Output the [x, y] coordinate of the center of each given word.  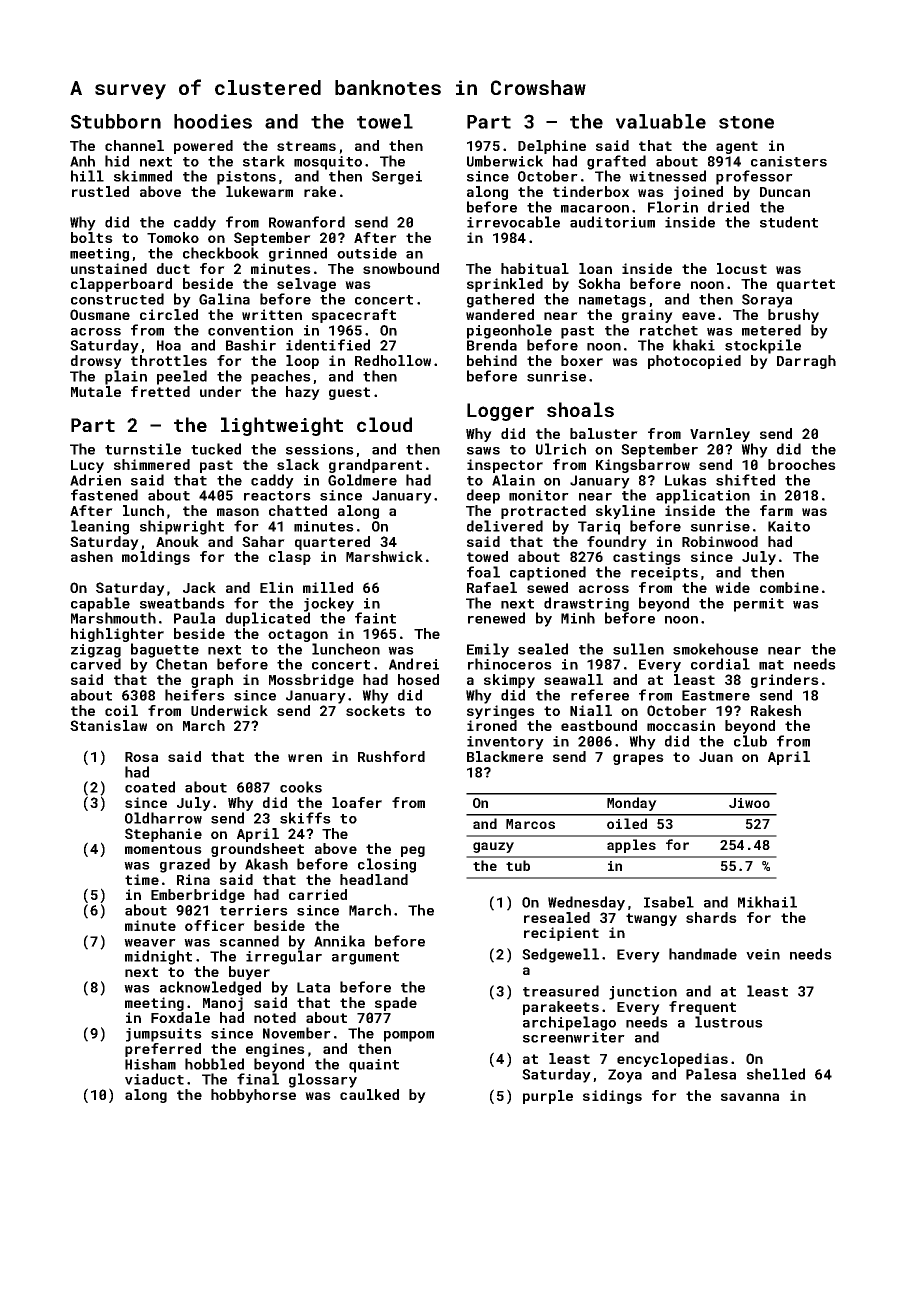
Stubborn [116, 121]
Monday [632, 804]
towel [385, 121]
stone [746, 122]
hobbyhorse [253, 1096]
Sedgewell [560, 955]
